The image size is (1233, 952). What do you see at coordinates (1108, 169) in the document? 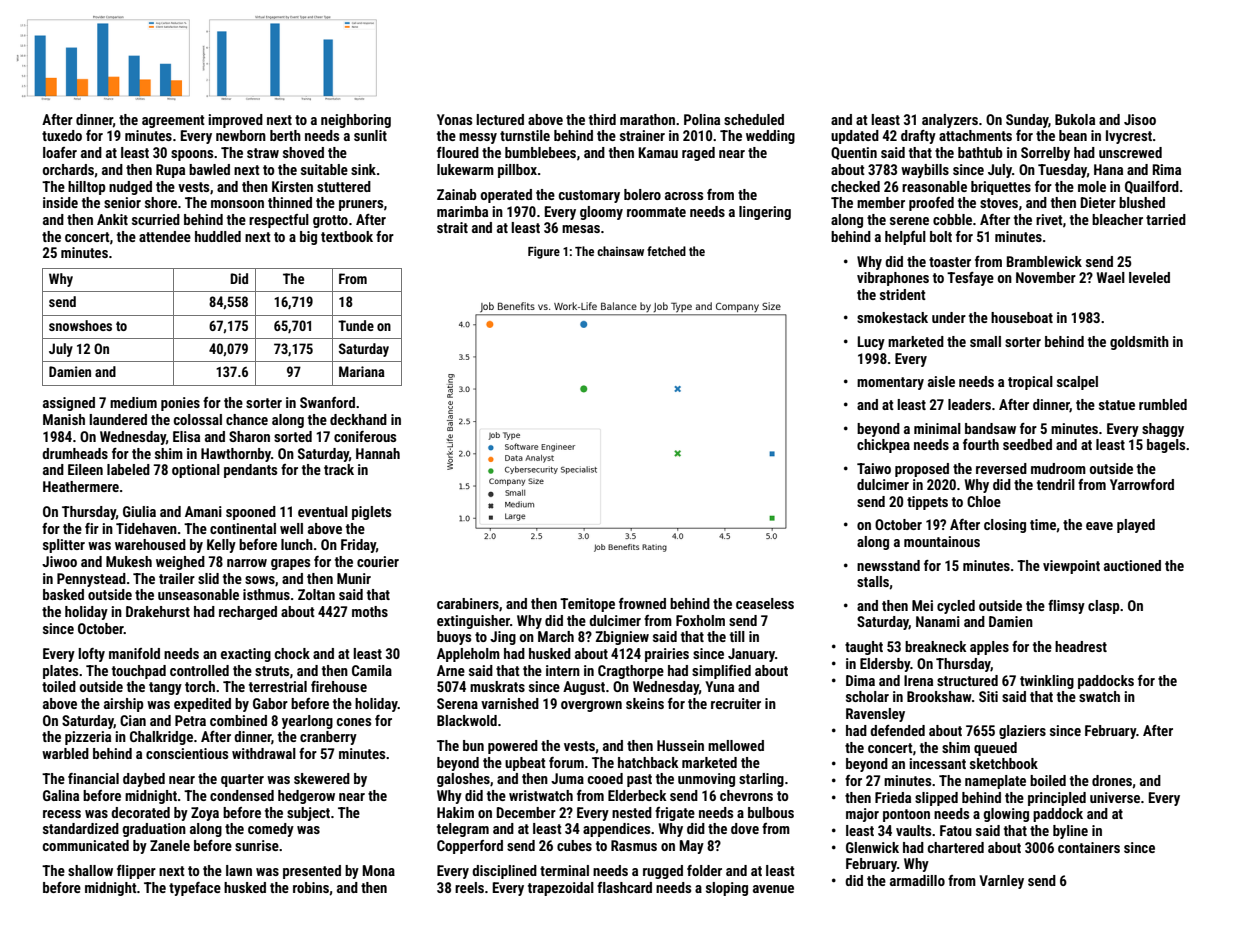
I see `Hana` at bounding box center [1108, 169].
